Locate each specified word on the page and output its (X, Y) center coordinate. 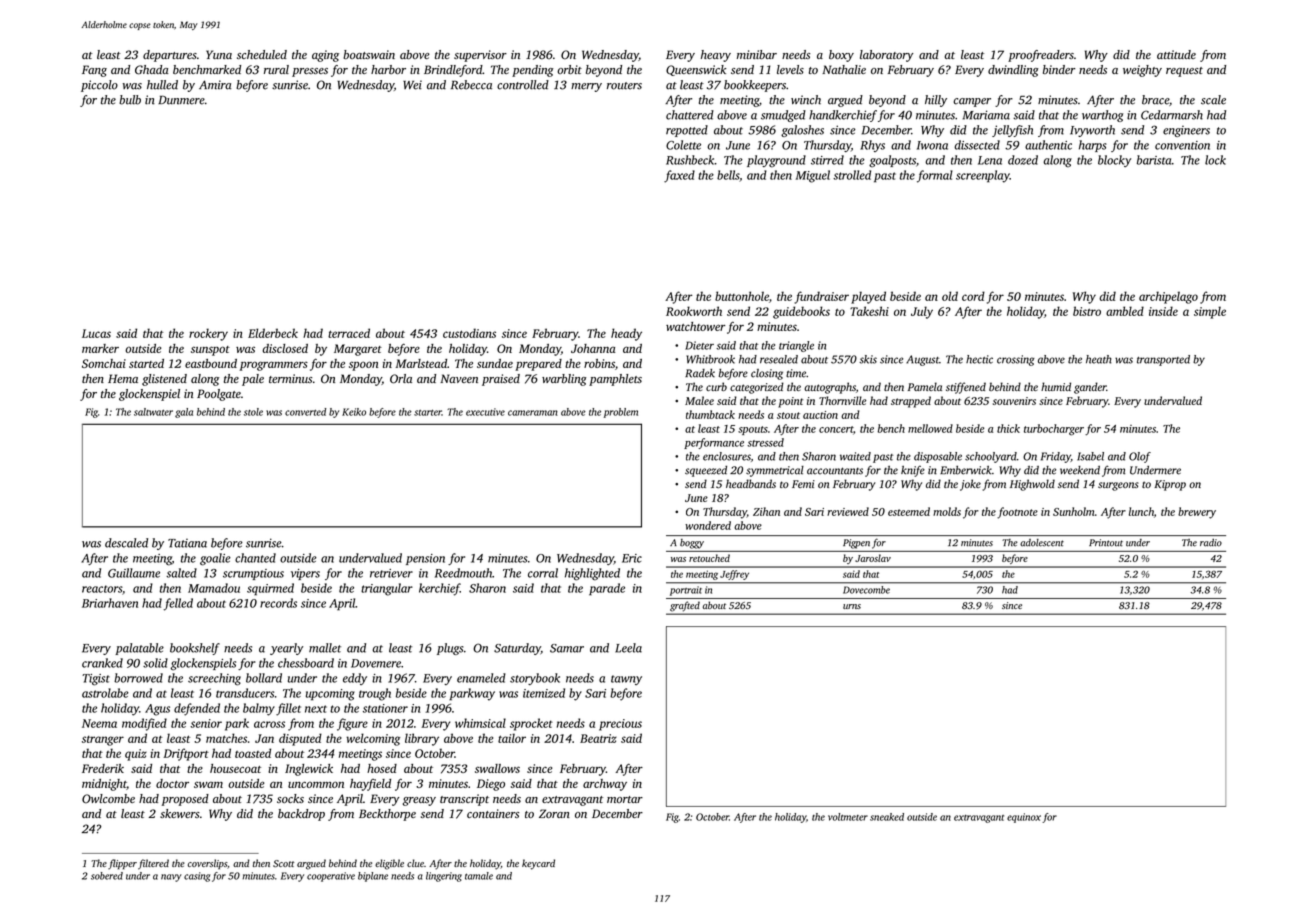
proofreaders (1041, 56)
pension (425, 559)
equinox (1024, 818)
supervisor (480, 56)
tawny (626, 680)
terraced (349, 333)
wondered (708, 525)
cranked (102, 663)
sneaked (887, 817)
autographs (830, 388)
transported (1163, 360)
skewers (180, 813)
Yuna (219, 54)
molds (947, 511)
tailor (512, 738)
